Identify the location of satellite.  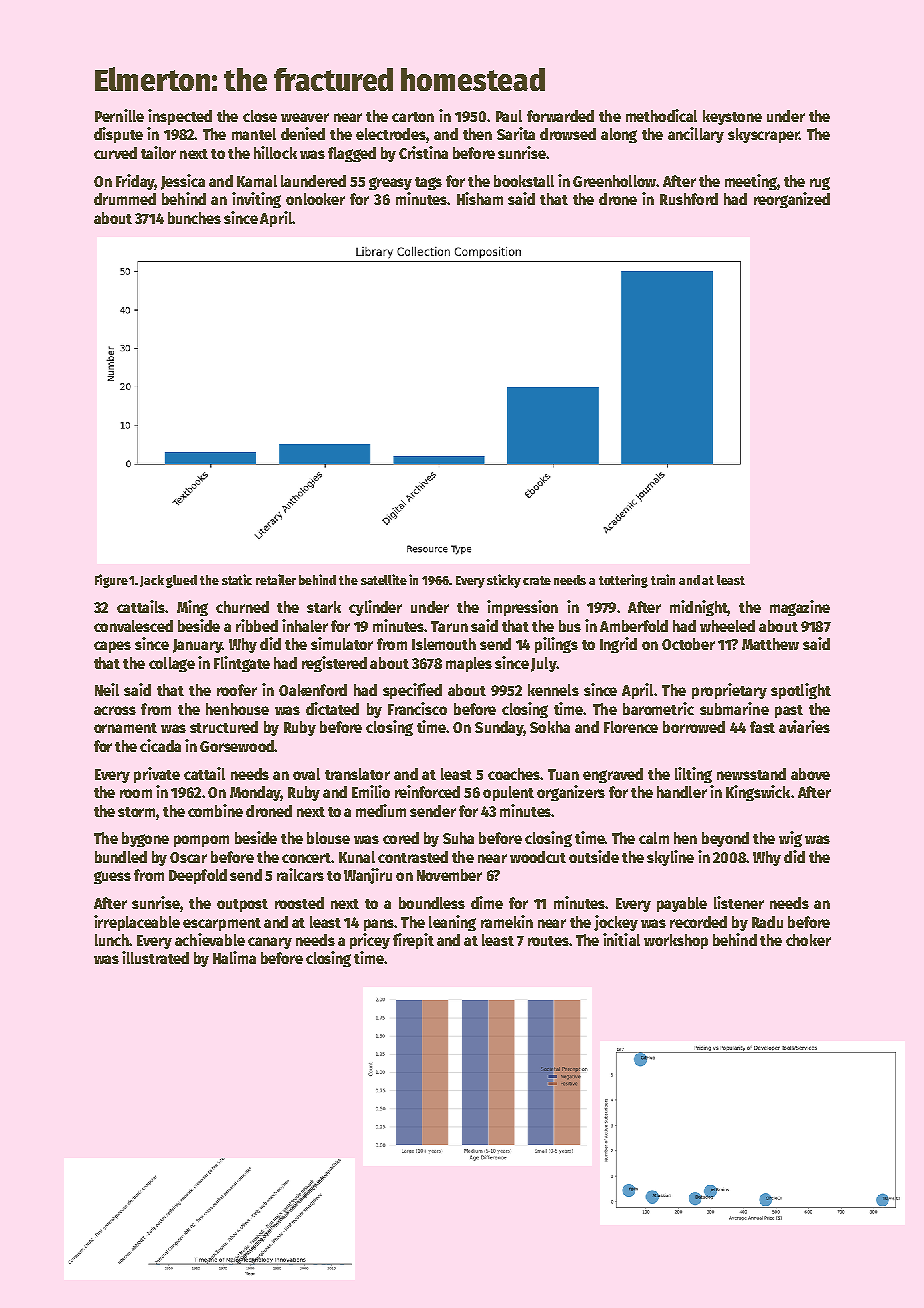
(384, 579).
